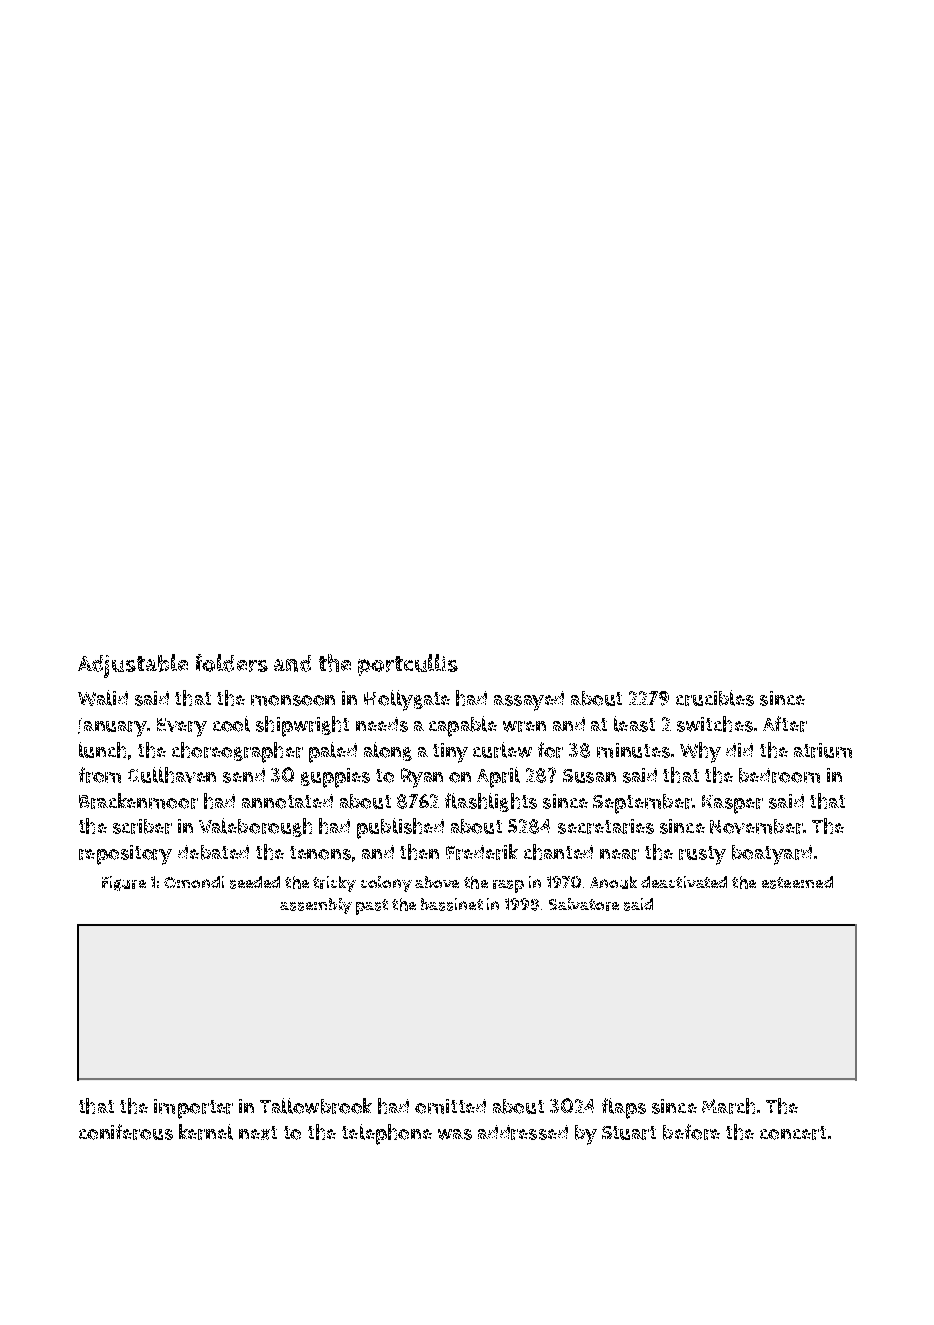 The width and height of the image is (934, 1325). Describe the element at coordinates (316, 906) in the image. I see `assembly` at that location.
